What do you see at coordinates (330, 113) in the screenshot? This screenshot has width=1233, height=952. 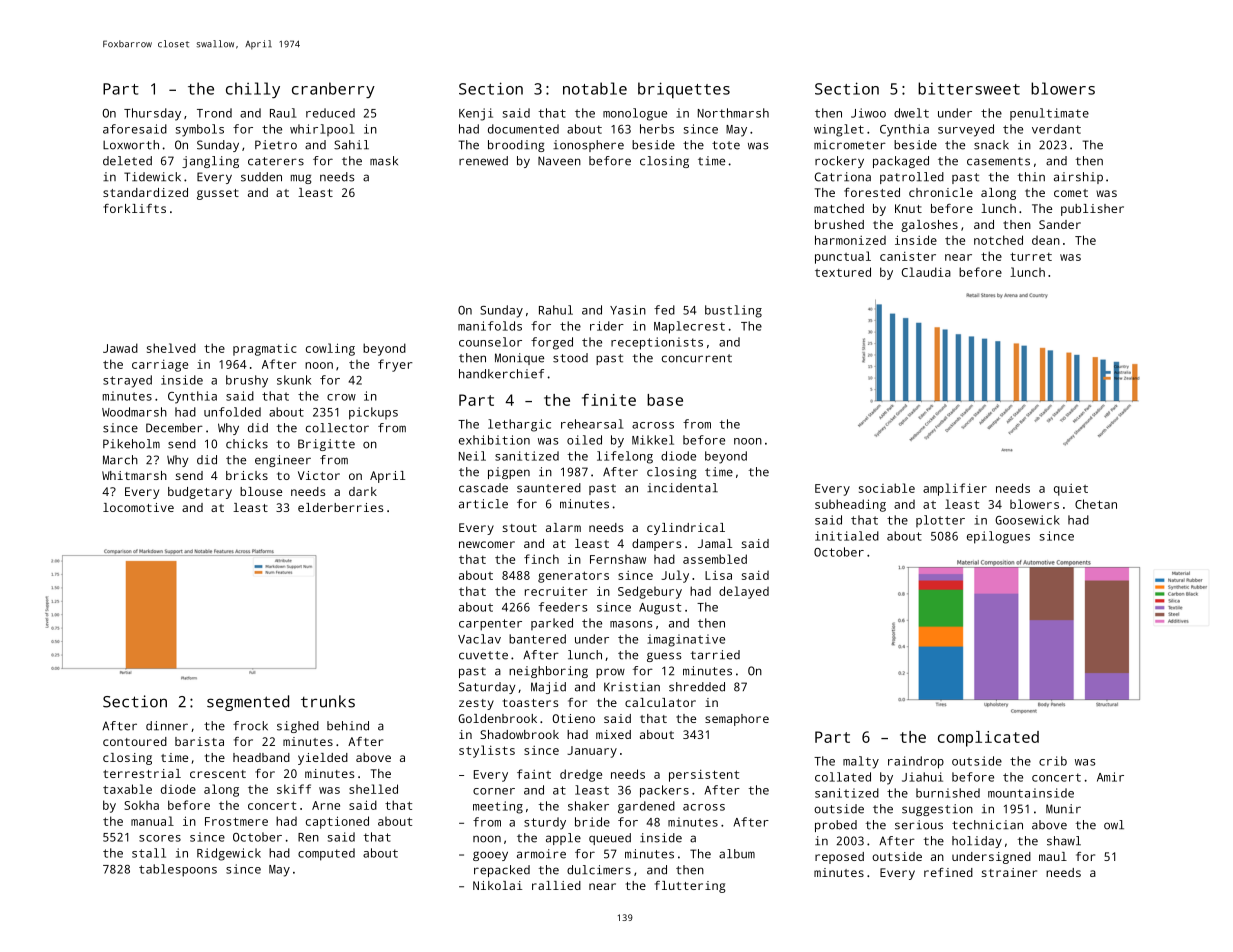 I see `reduced` at bounding box center [330, 113].
